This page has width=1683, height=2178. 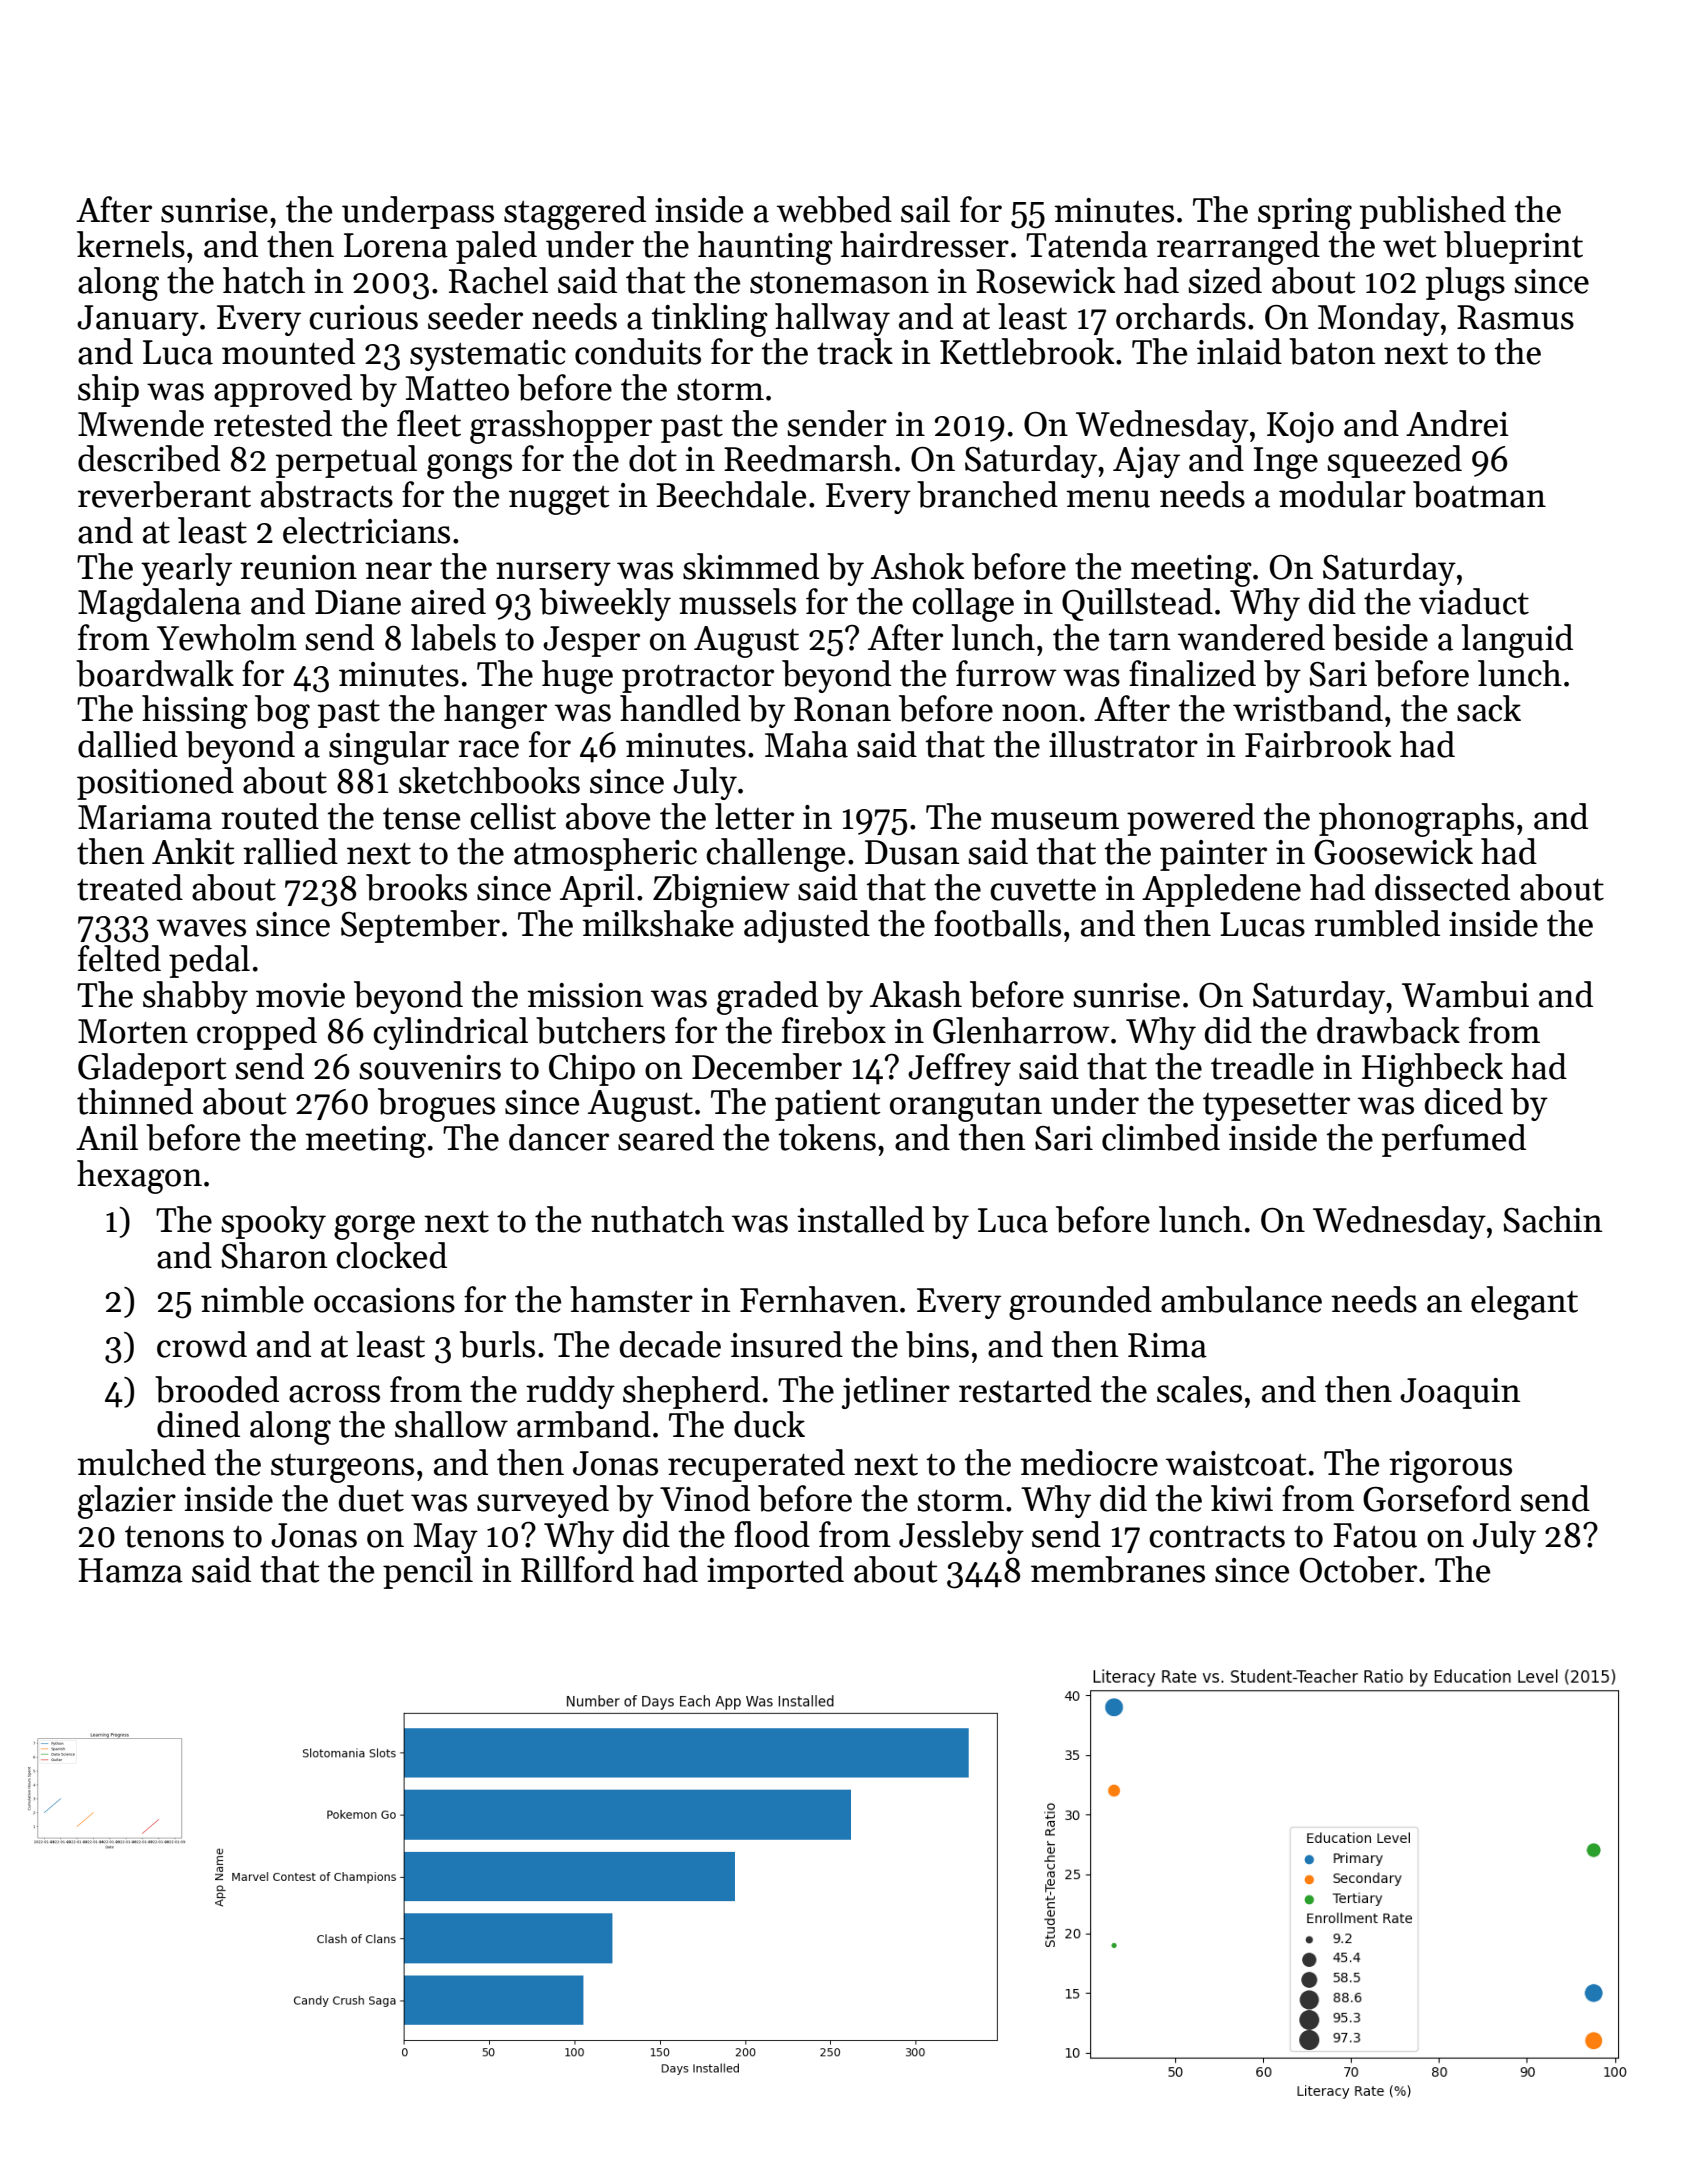 I want to click on Wambui, so click(x=1465, y=994).
